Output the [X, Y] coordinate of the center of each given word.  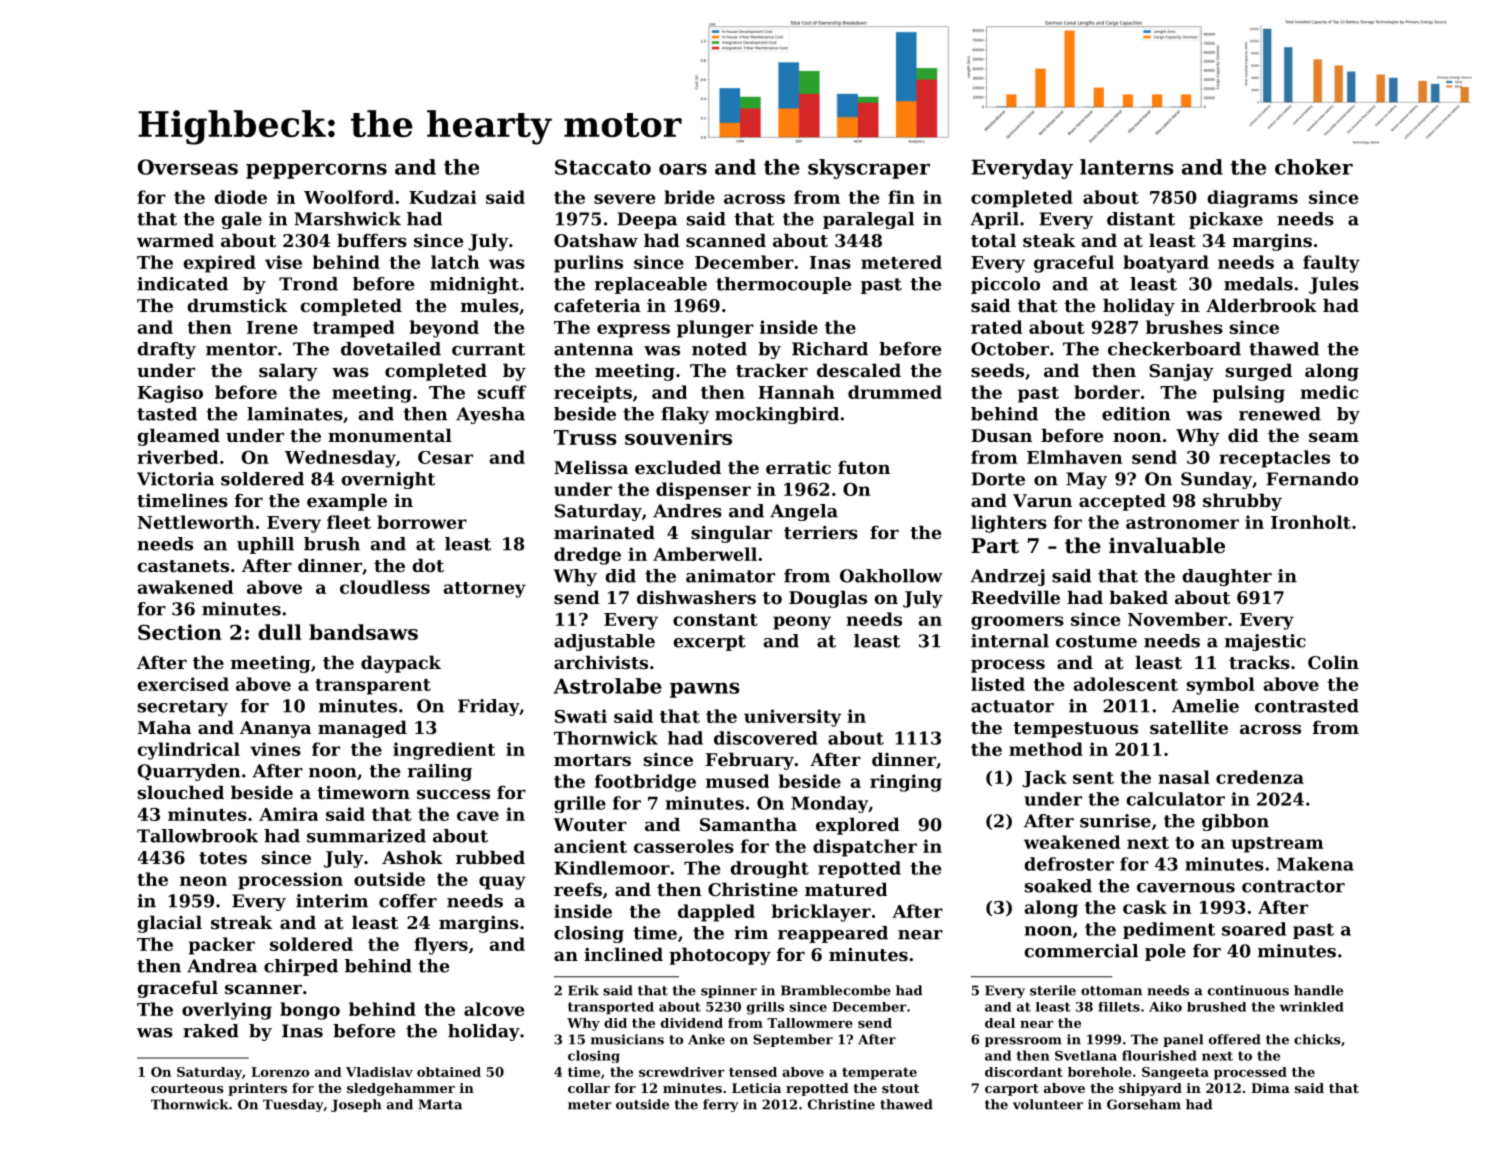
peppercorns [316, 171]
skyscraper [869, 169]
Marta [440, 1104]
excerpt [709, 643]
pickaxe [1226, 220]
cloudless [385, 587]
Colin [1333, 662]
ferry [720, 1105]
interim [332, 901]
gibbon [1235, 822]
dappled [716, 913]
